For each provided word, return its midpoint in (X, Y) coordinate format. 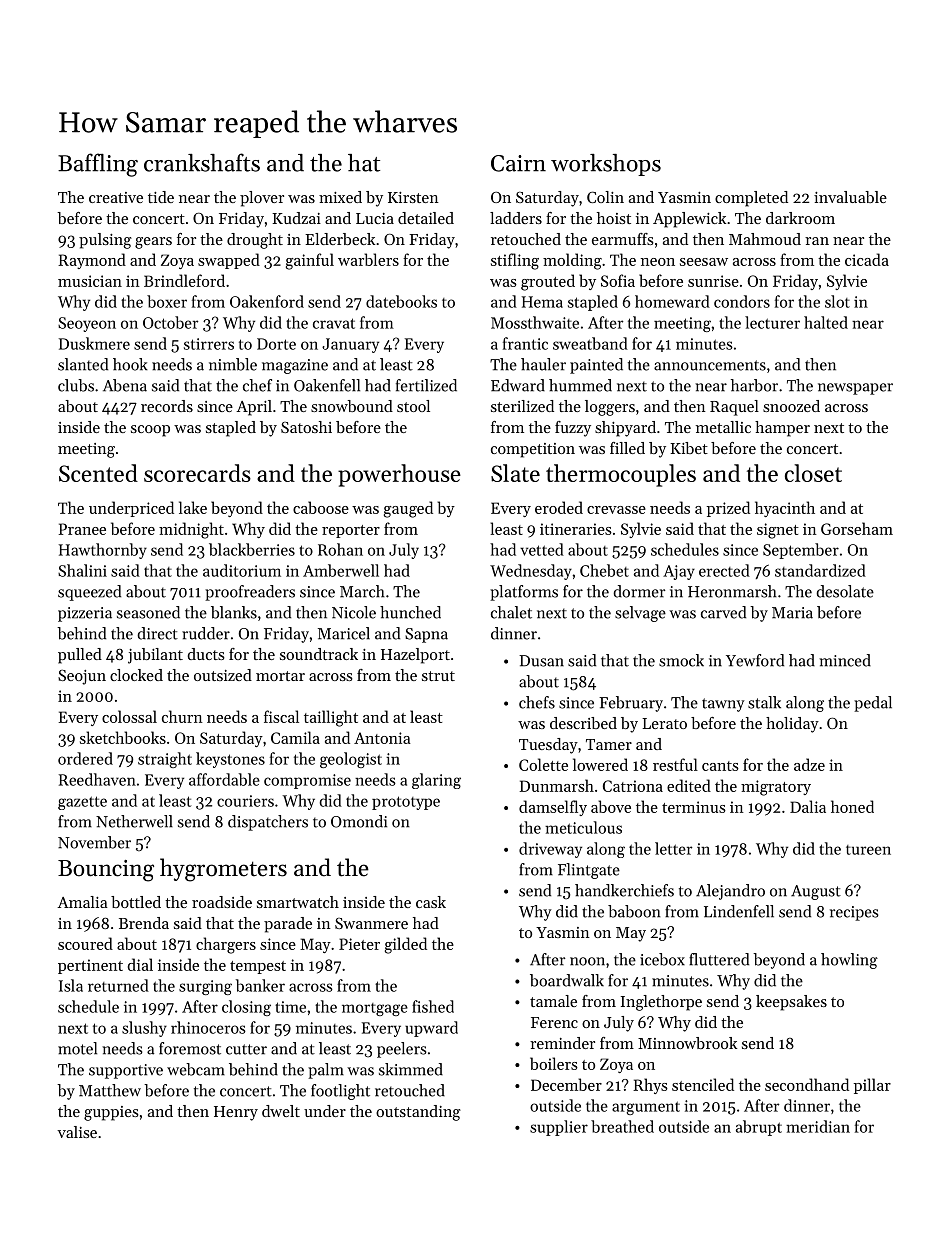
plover (262, 199)
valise (77, 1132)
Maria (792, 613)
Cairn (518, 163)
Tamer (609, 744)
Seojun (82, 677)
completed (751, 199)
